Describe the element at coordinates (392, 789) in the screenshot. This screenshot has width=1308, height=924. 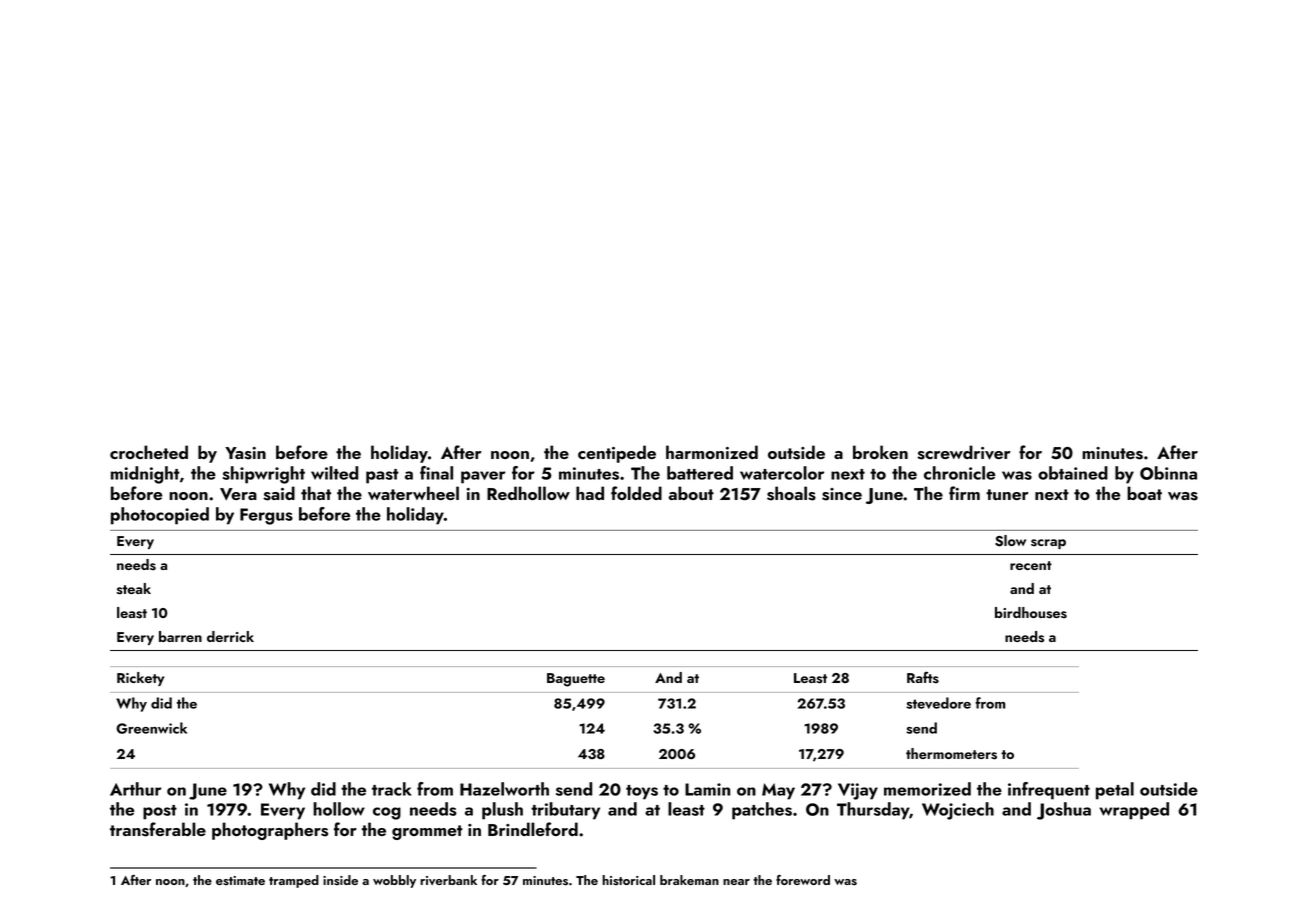
I see `track` at that location.
